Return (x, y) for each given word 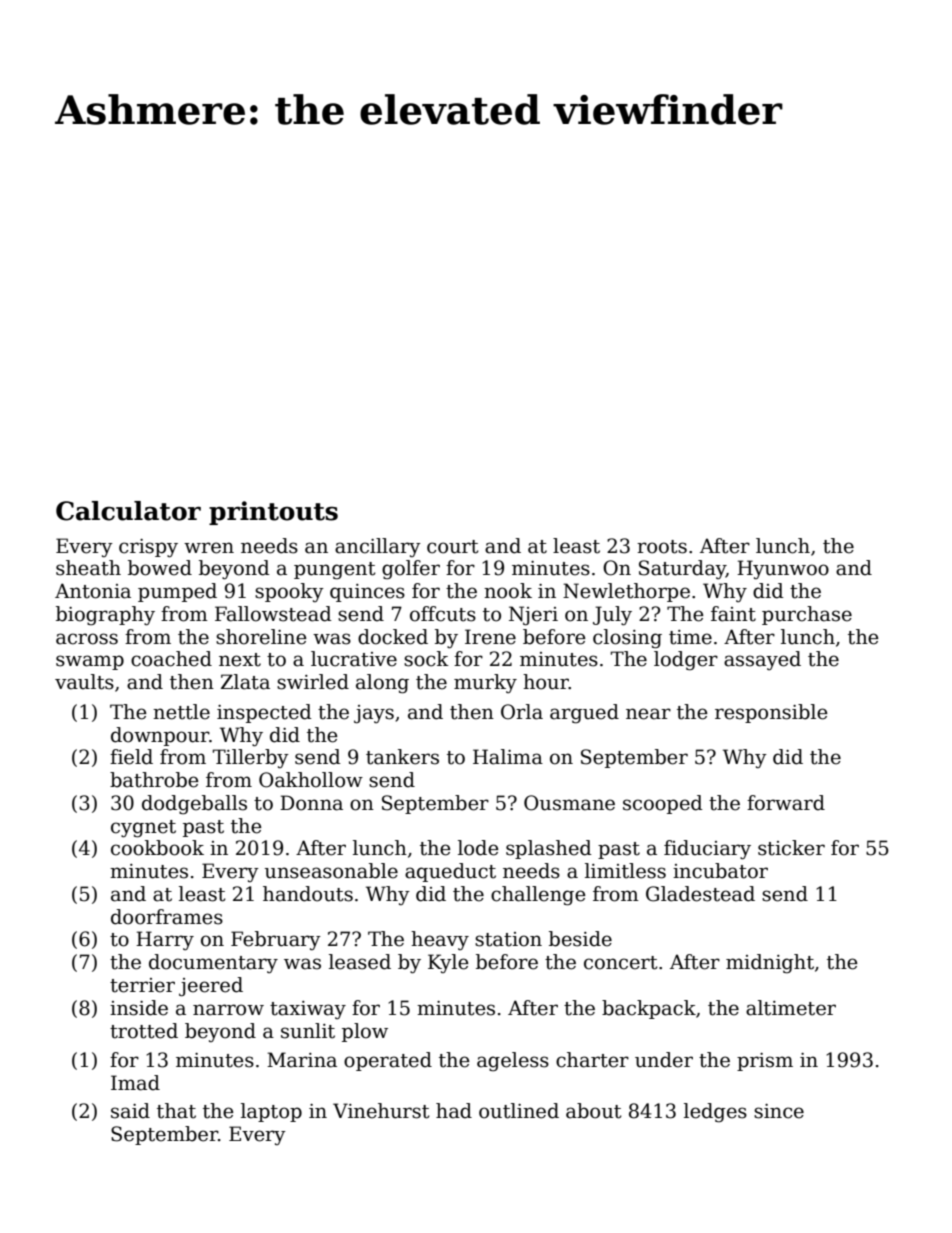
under (664, 1060)
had (454, 1111)
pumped (177, 592)
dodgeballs (194, 805)
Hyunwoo (783, 569)
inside (139, 1008)
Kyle (448, 963)
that (176, 1111)
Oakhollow (311, 780)
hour (546, 682)
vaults (84, 682)
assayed (762, 660)
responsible (771, 713)
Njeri (533, 615)
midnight (770, 963)
